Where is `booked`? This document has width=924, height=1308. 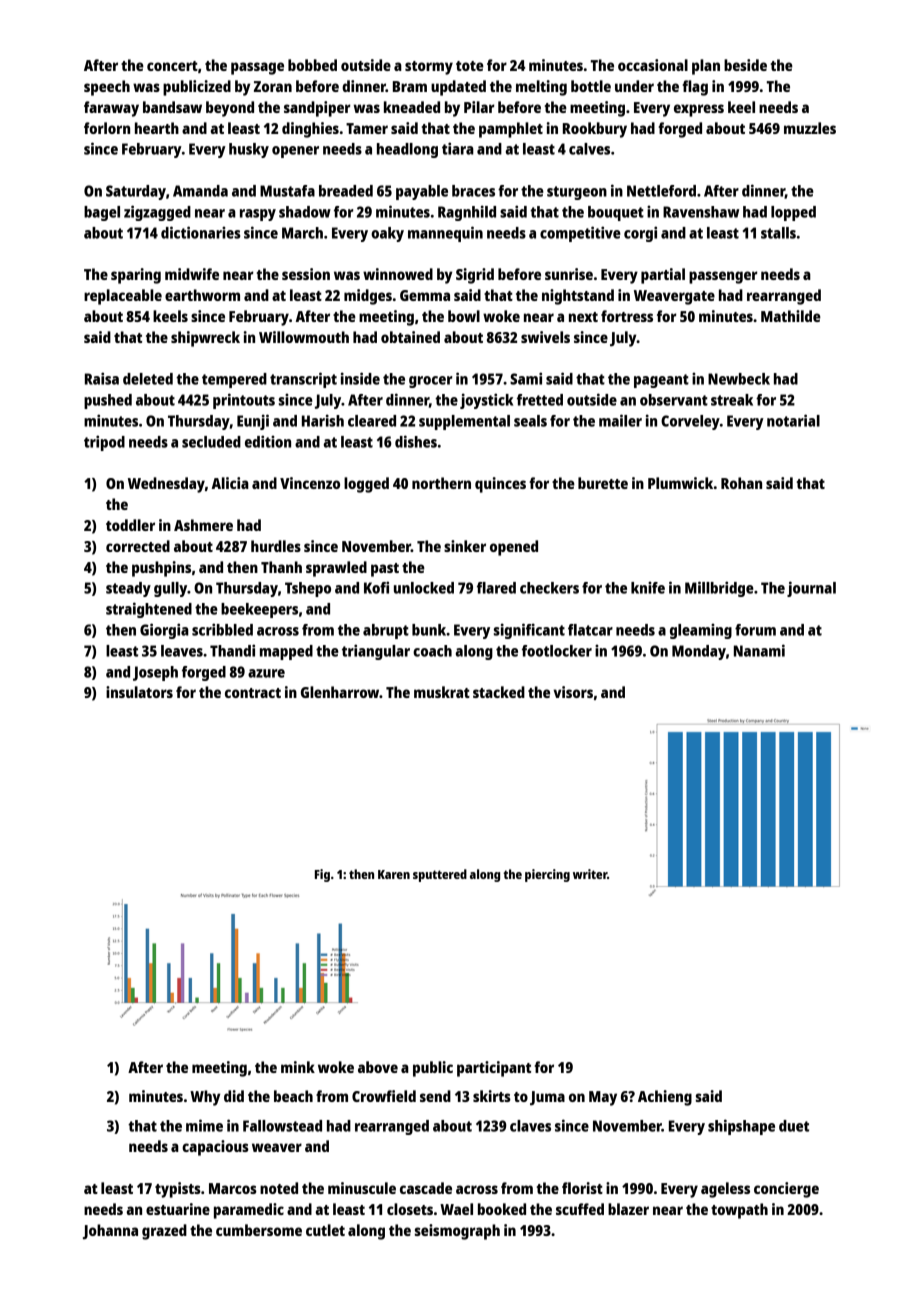
booked is located at coordinates (502, 1209).
